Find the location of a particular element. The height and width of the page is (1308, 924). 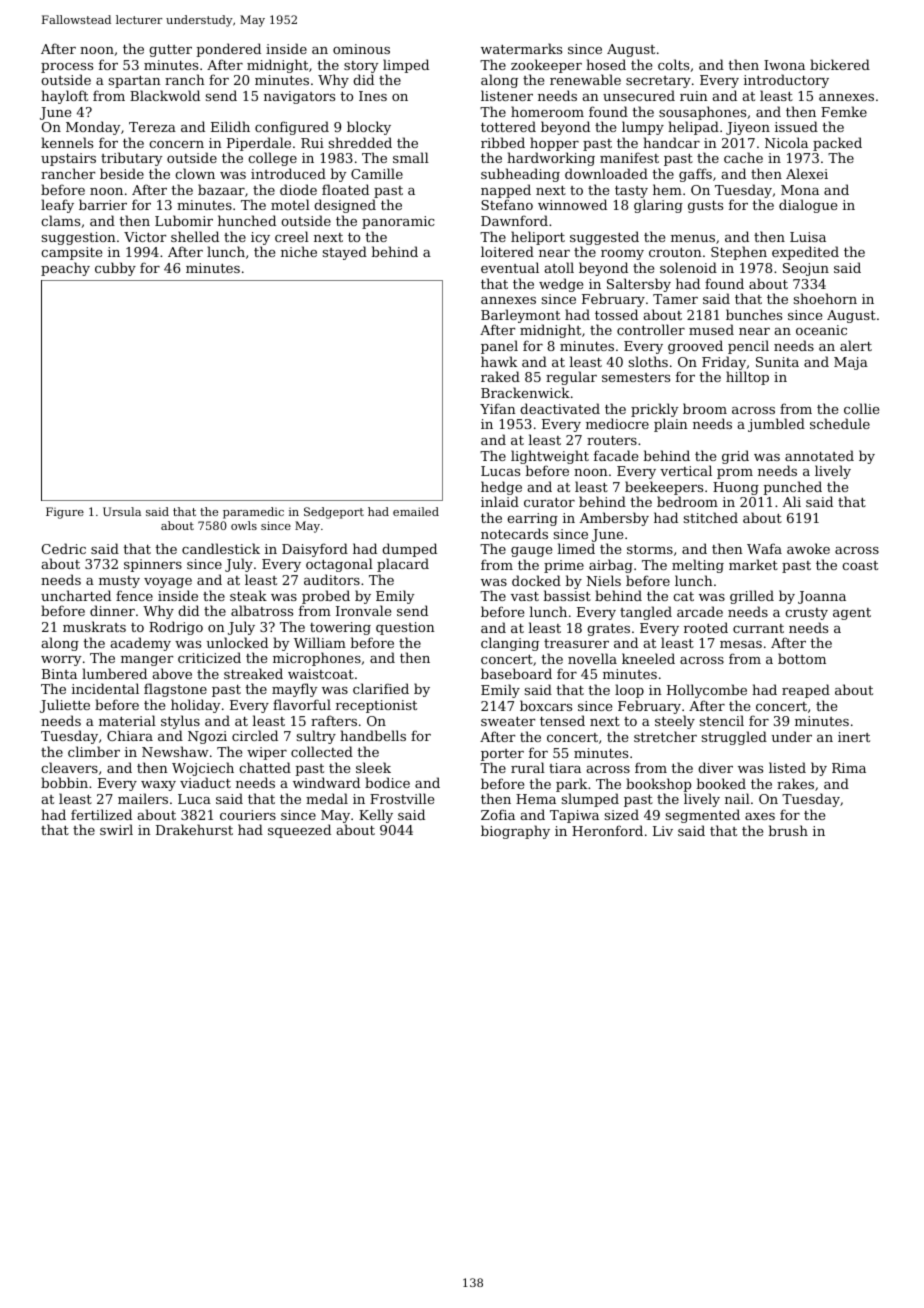

Yifan is located at coordinates (498, 408).
